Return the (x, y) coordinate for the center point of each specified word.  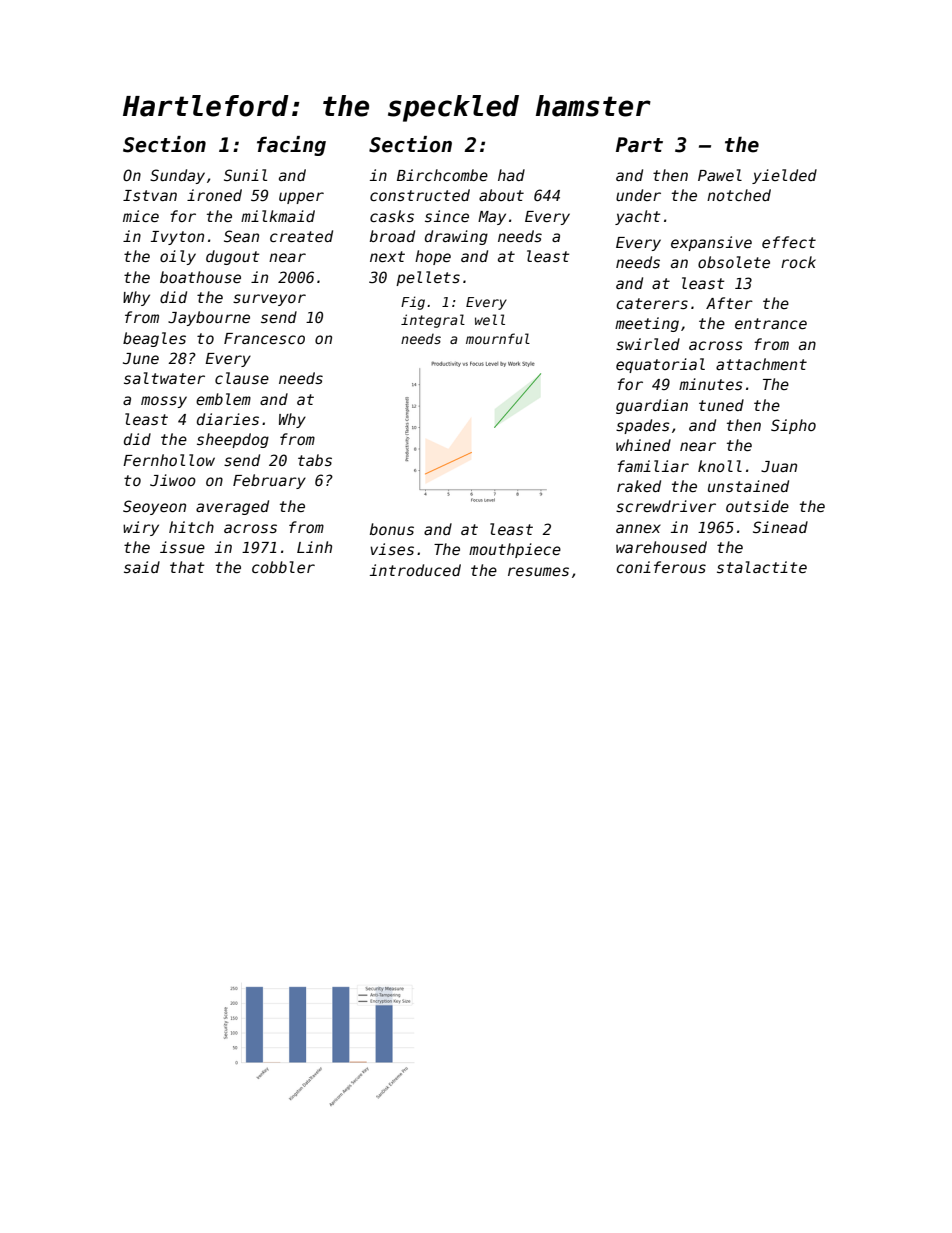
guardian (652, 406)
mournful (498, 338)
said (142, 567)
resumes (538, 571)
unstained (748, 486)
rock (798, 262)
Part (639, 145)
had (511, 175)
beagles (154, 339)
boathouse (200, 277)
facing (291, 146)
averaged (232, 507)
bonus (392, 529)
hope (433, 257)
